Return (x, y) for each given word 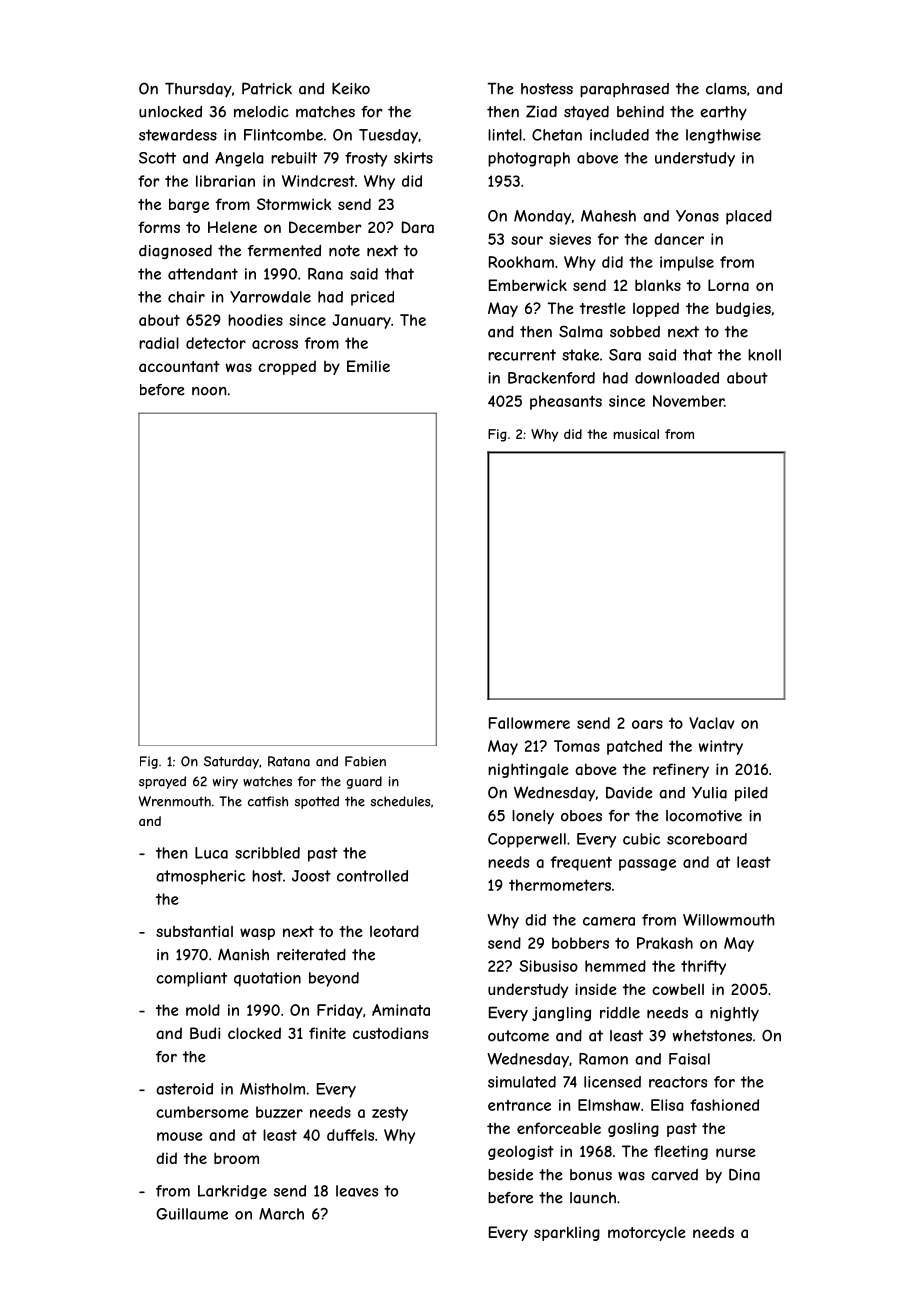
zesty (390, 1113)
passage (647, 865)
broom (236, 1158)
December (325, 227)
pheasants (566, 402)
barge (189, 205)
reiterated (311, 955)
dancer (679, 239)
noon (209, 391)
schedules (400, 801)
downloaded (677, 378)
